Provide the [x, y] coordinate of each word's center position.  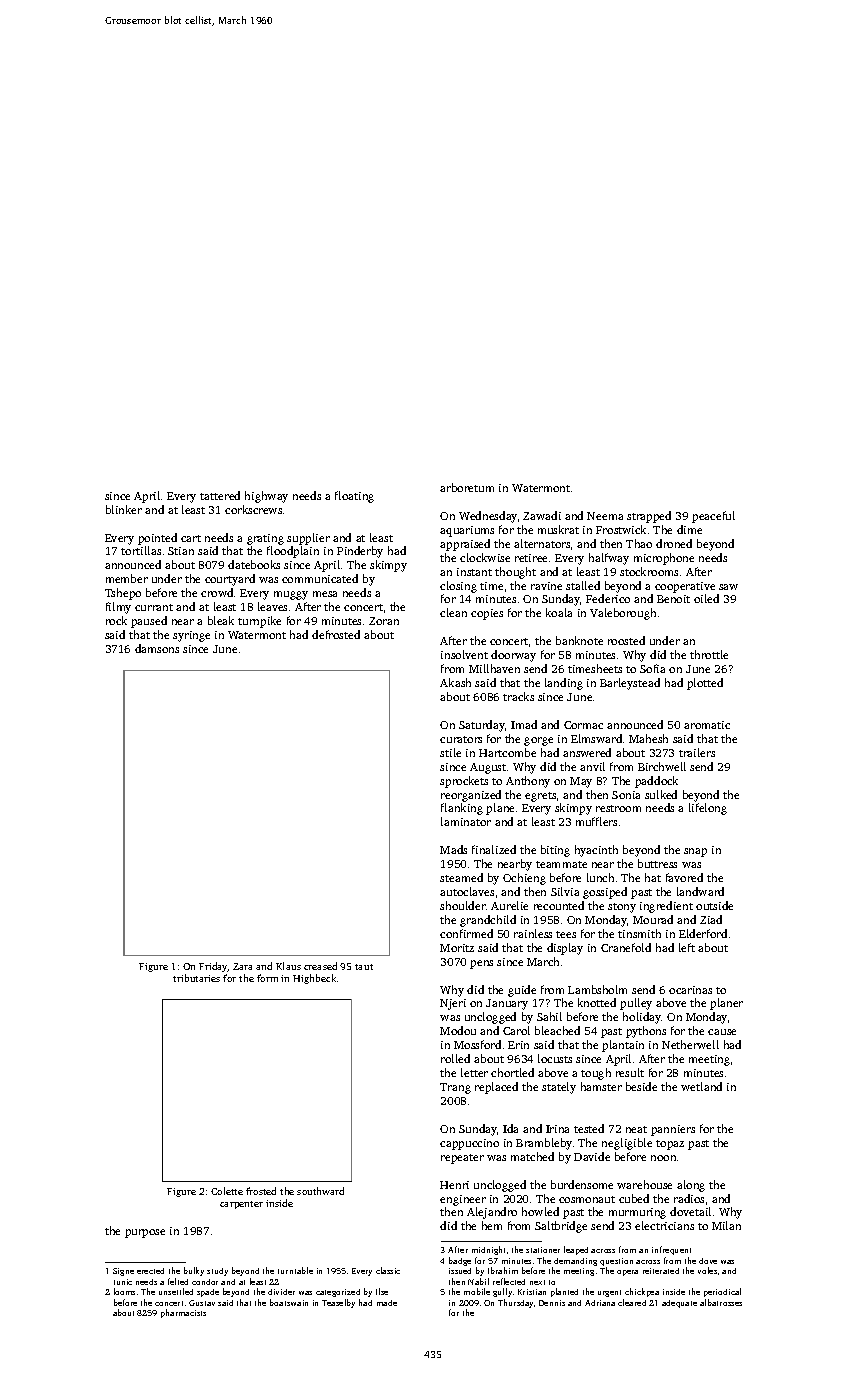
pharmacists [183, 1313]
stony [622, 908]
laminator [466, 821]
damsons [157, 648]
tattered [220, 495]
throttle [709, 654]
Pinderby [360, 552]
